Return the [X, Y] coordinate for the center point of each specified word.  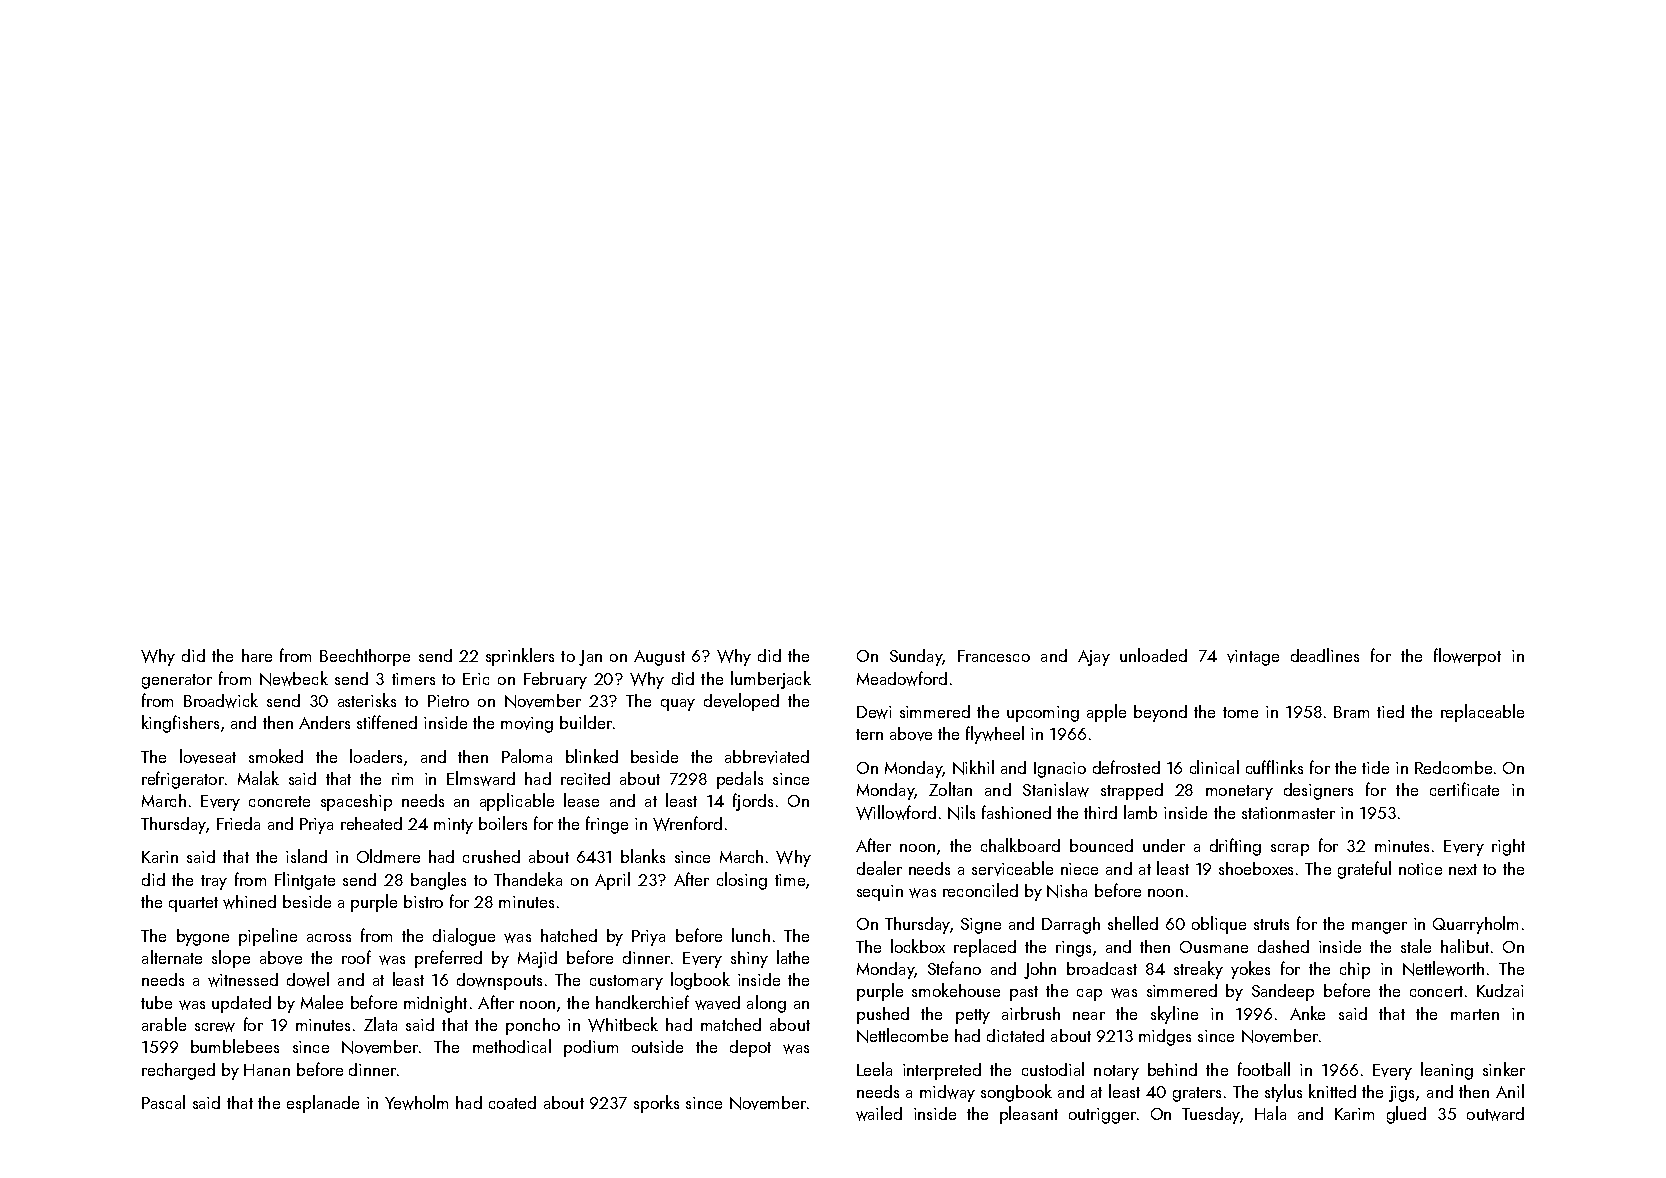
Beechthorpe [365, 657]
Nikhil [973, 767]
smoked [276, 756]
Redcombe [1453, 767]
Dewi [874, 712]
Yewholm [416, 1102]
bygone [203, 937]
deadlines [1325, 655]
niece [1079, 869]
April [612, 881]
